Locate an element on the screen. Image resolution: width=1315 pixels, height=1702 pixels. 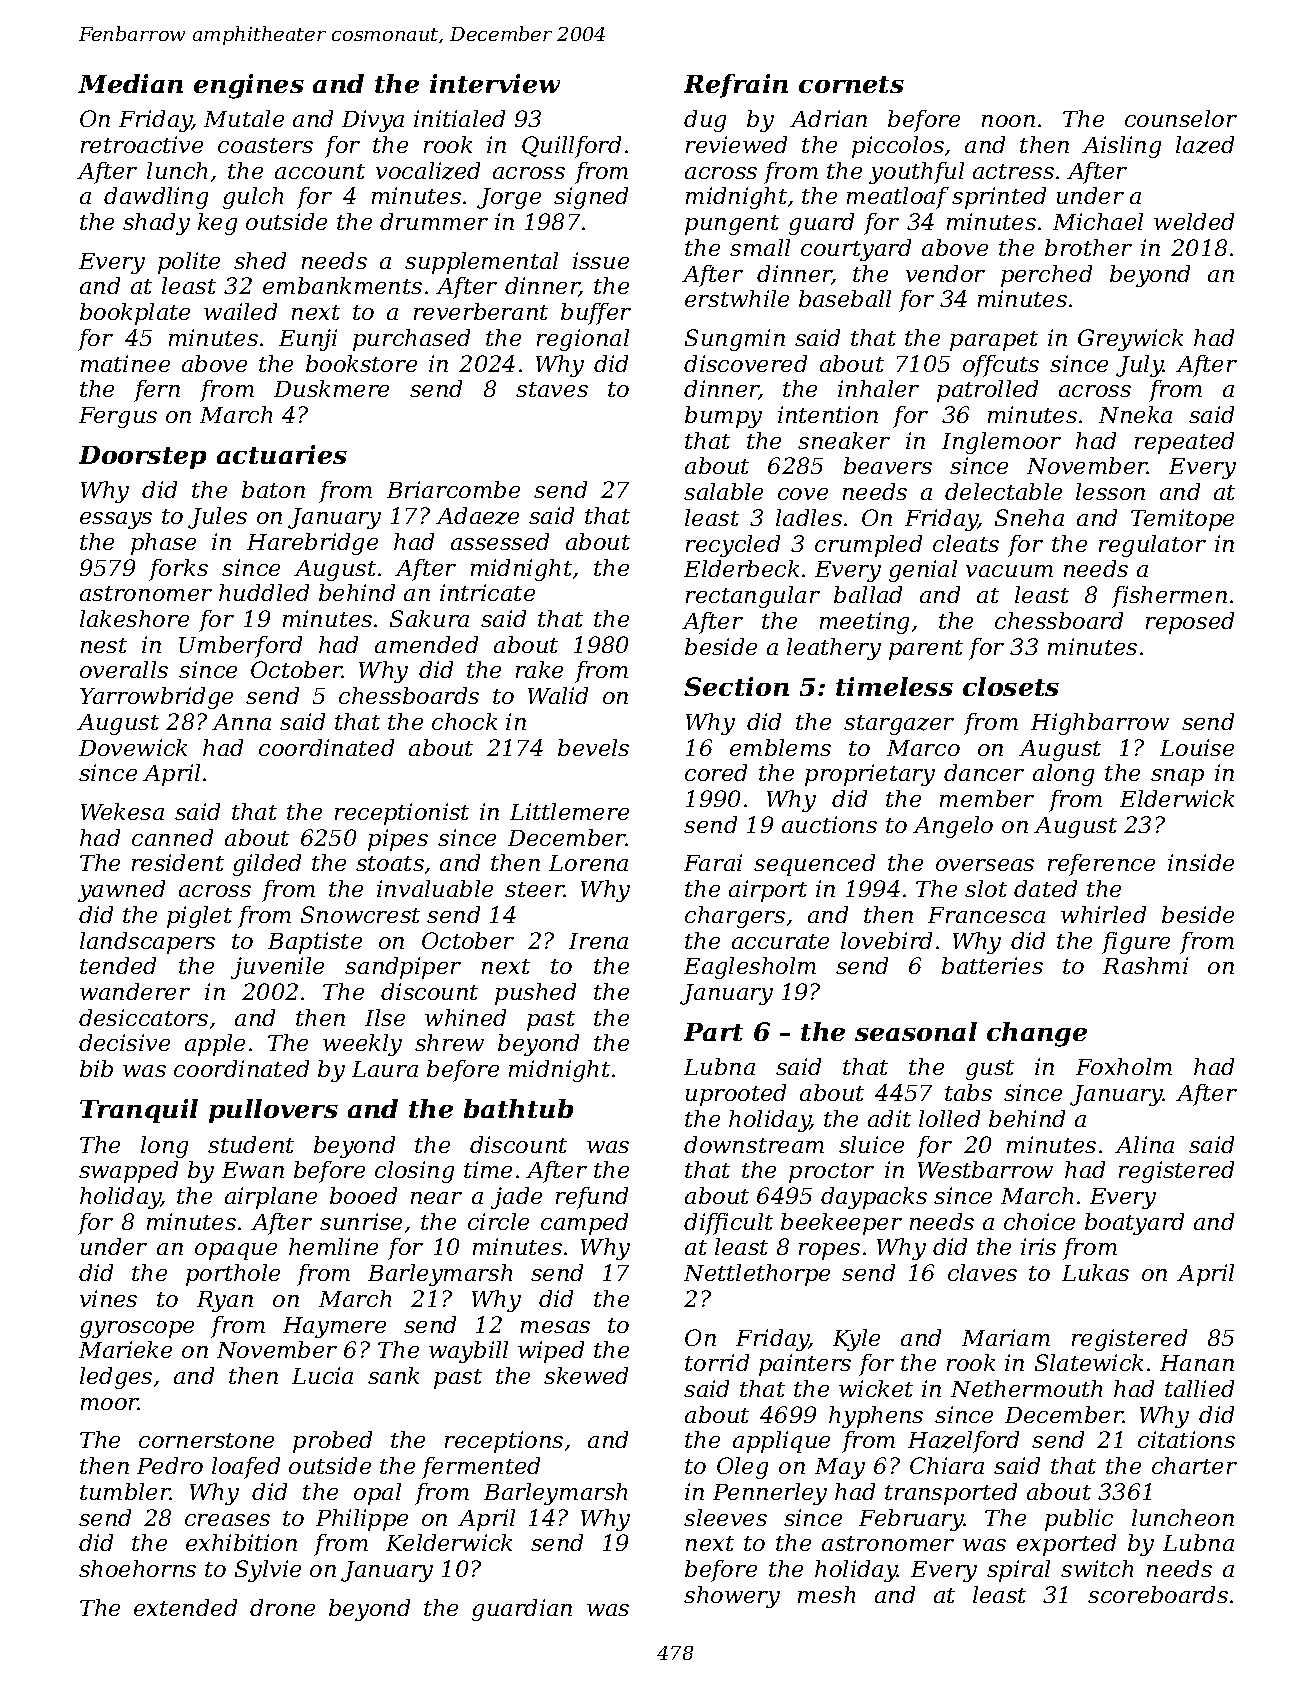
interview is located at coordinates (495, 83).
